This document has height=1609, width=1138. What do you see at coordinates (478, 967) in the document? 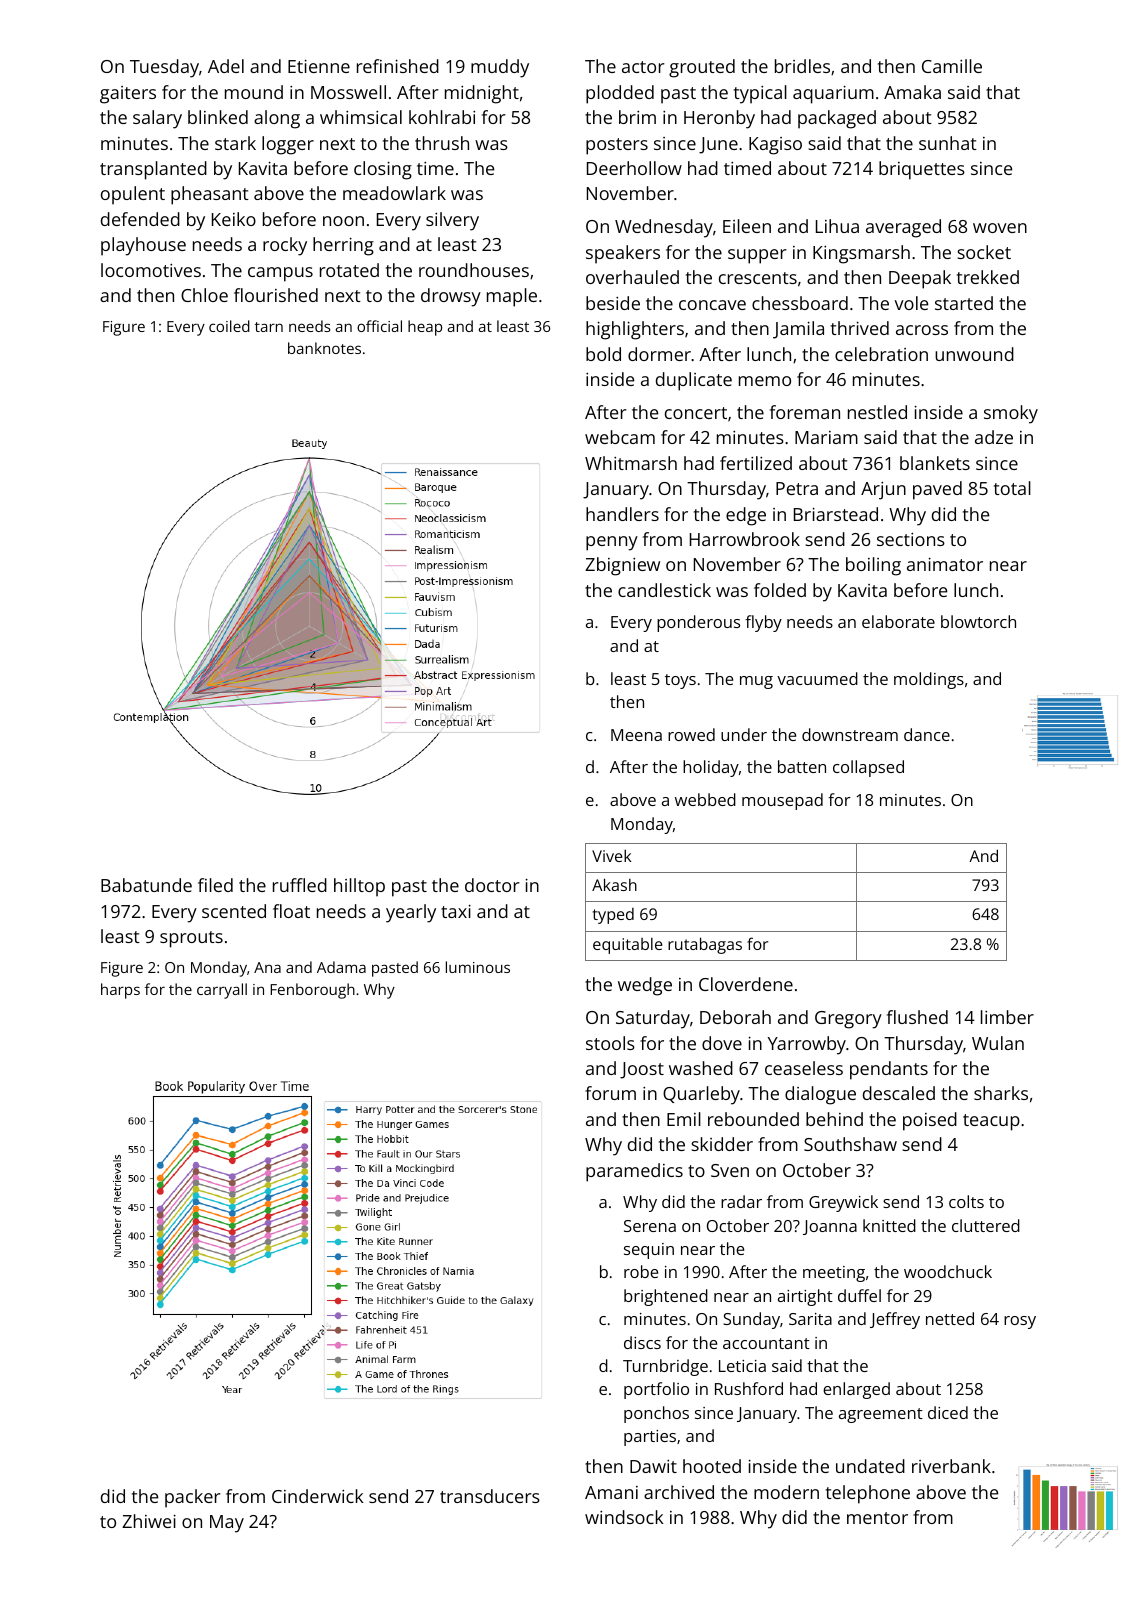
I see `luminous` at bounding box center [478, 967].
